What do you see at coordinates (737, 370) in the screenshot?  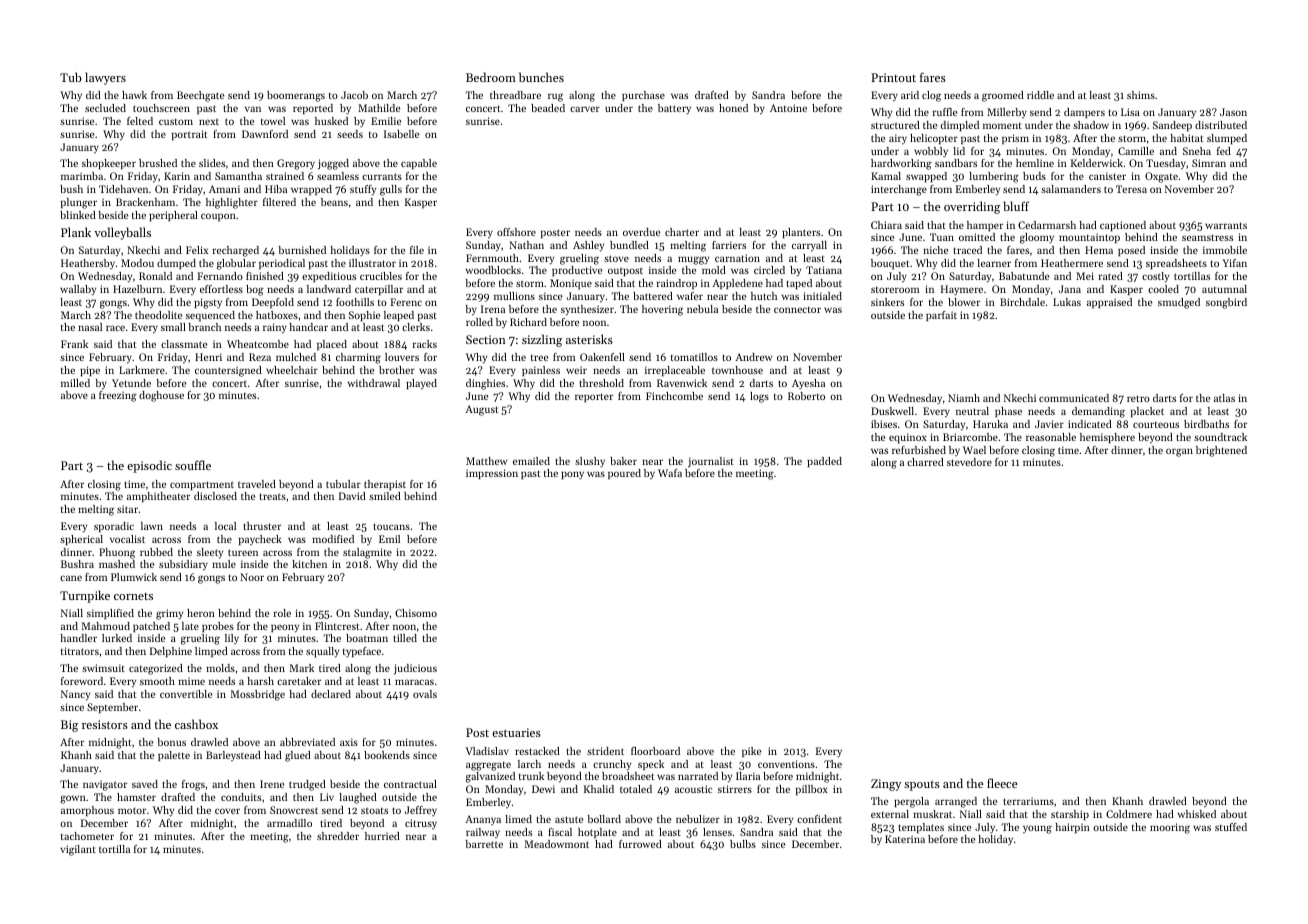 I see `townhouse` at bounding box center [737, 370].
